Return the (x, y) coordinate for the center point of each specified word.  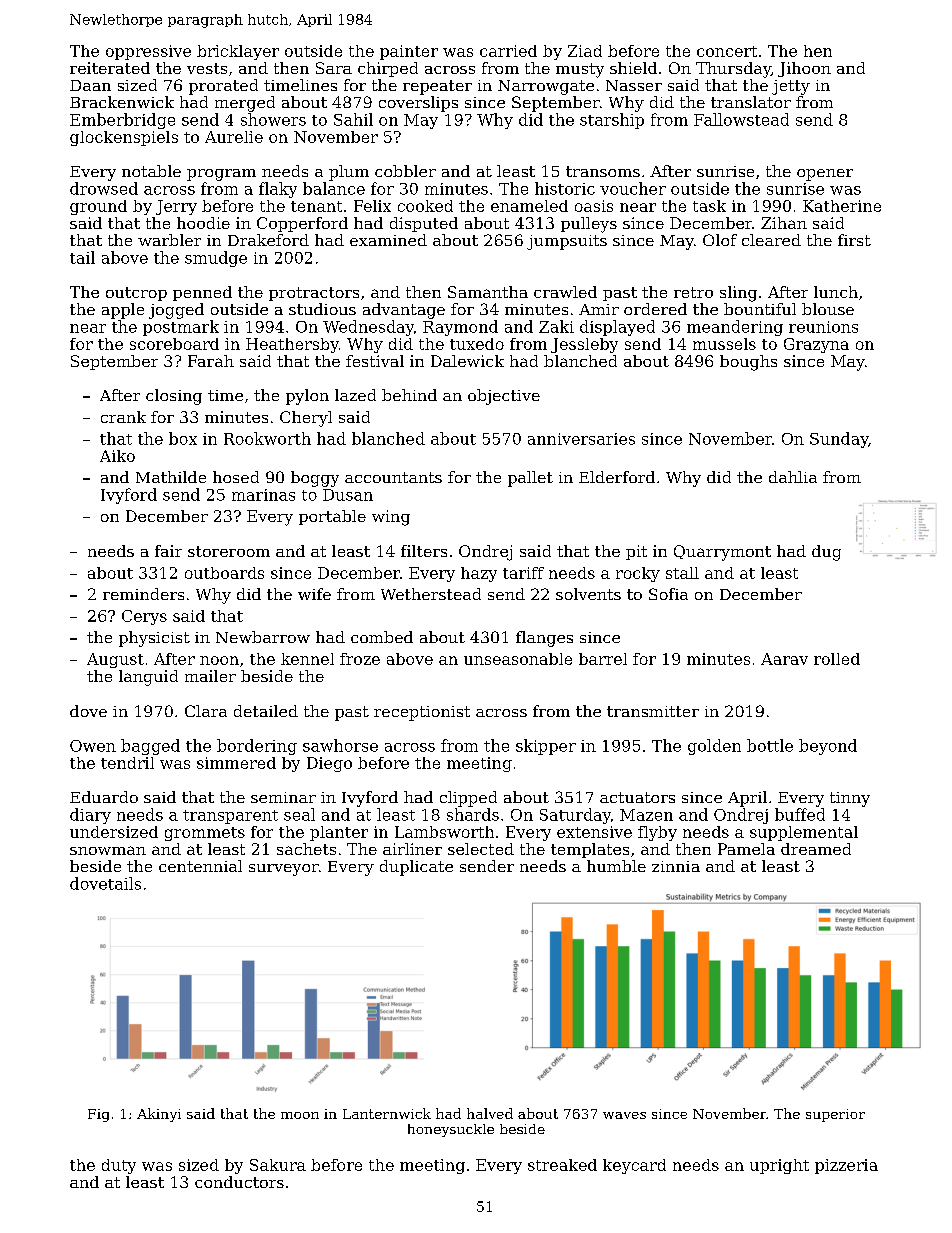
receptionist (422, 713)
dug (826, 553)
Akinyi (159, 1115)
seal (299, 814)
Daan (90, 85)
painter (409, 52)
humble (616, 866)
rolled (837, 659)
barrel (603, 659)
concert (727, 51)
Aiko (117, 456)
